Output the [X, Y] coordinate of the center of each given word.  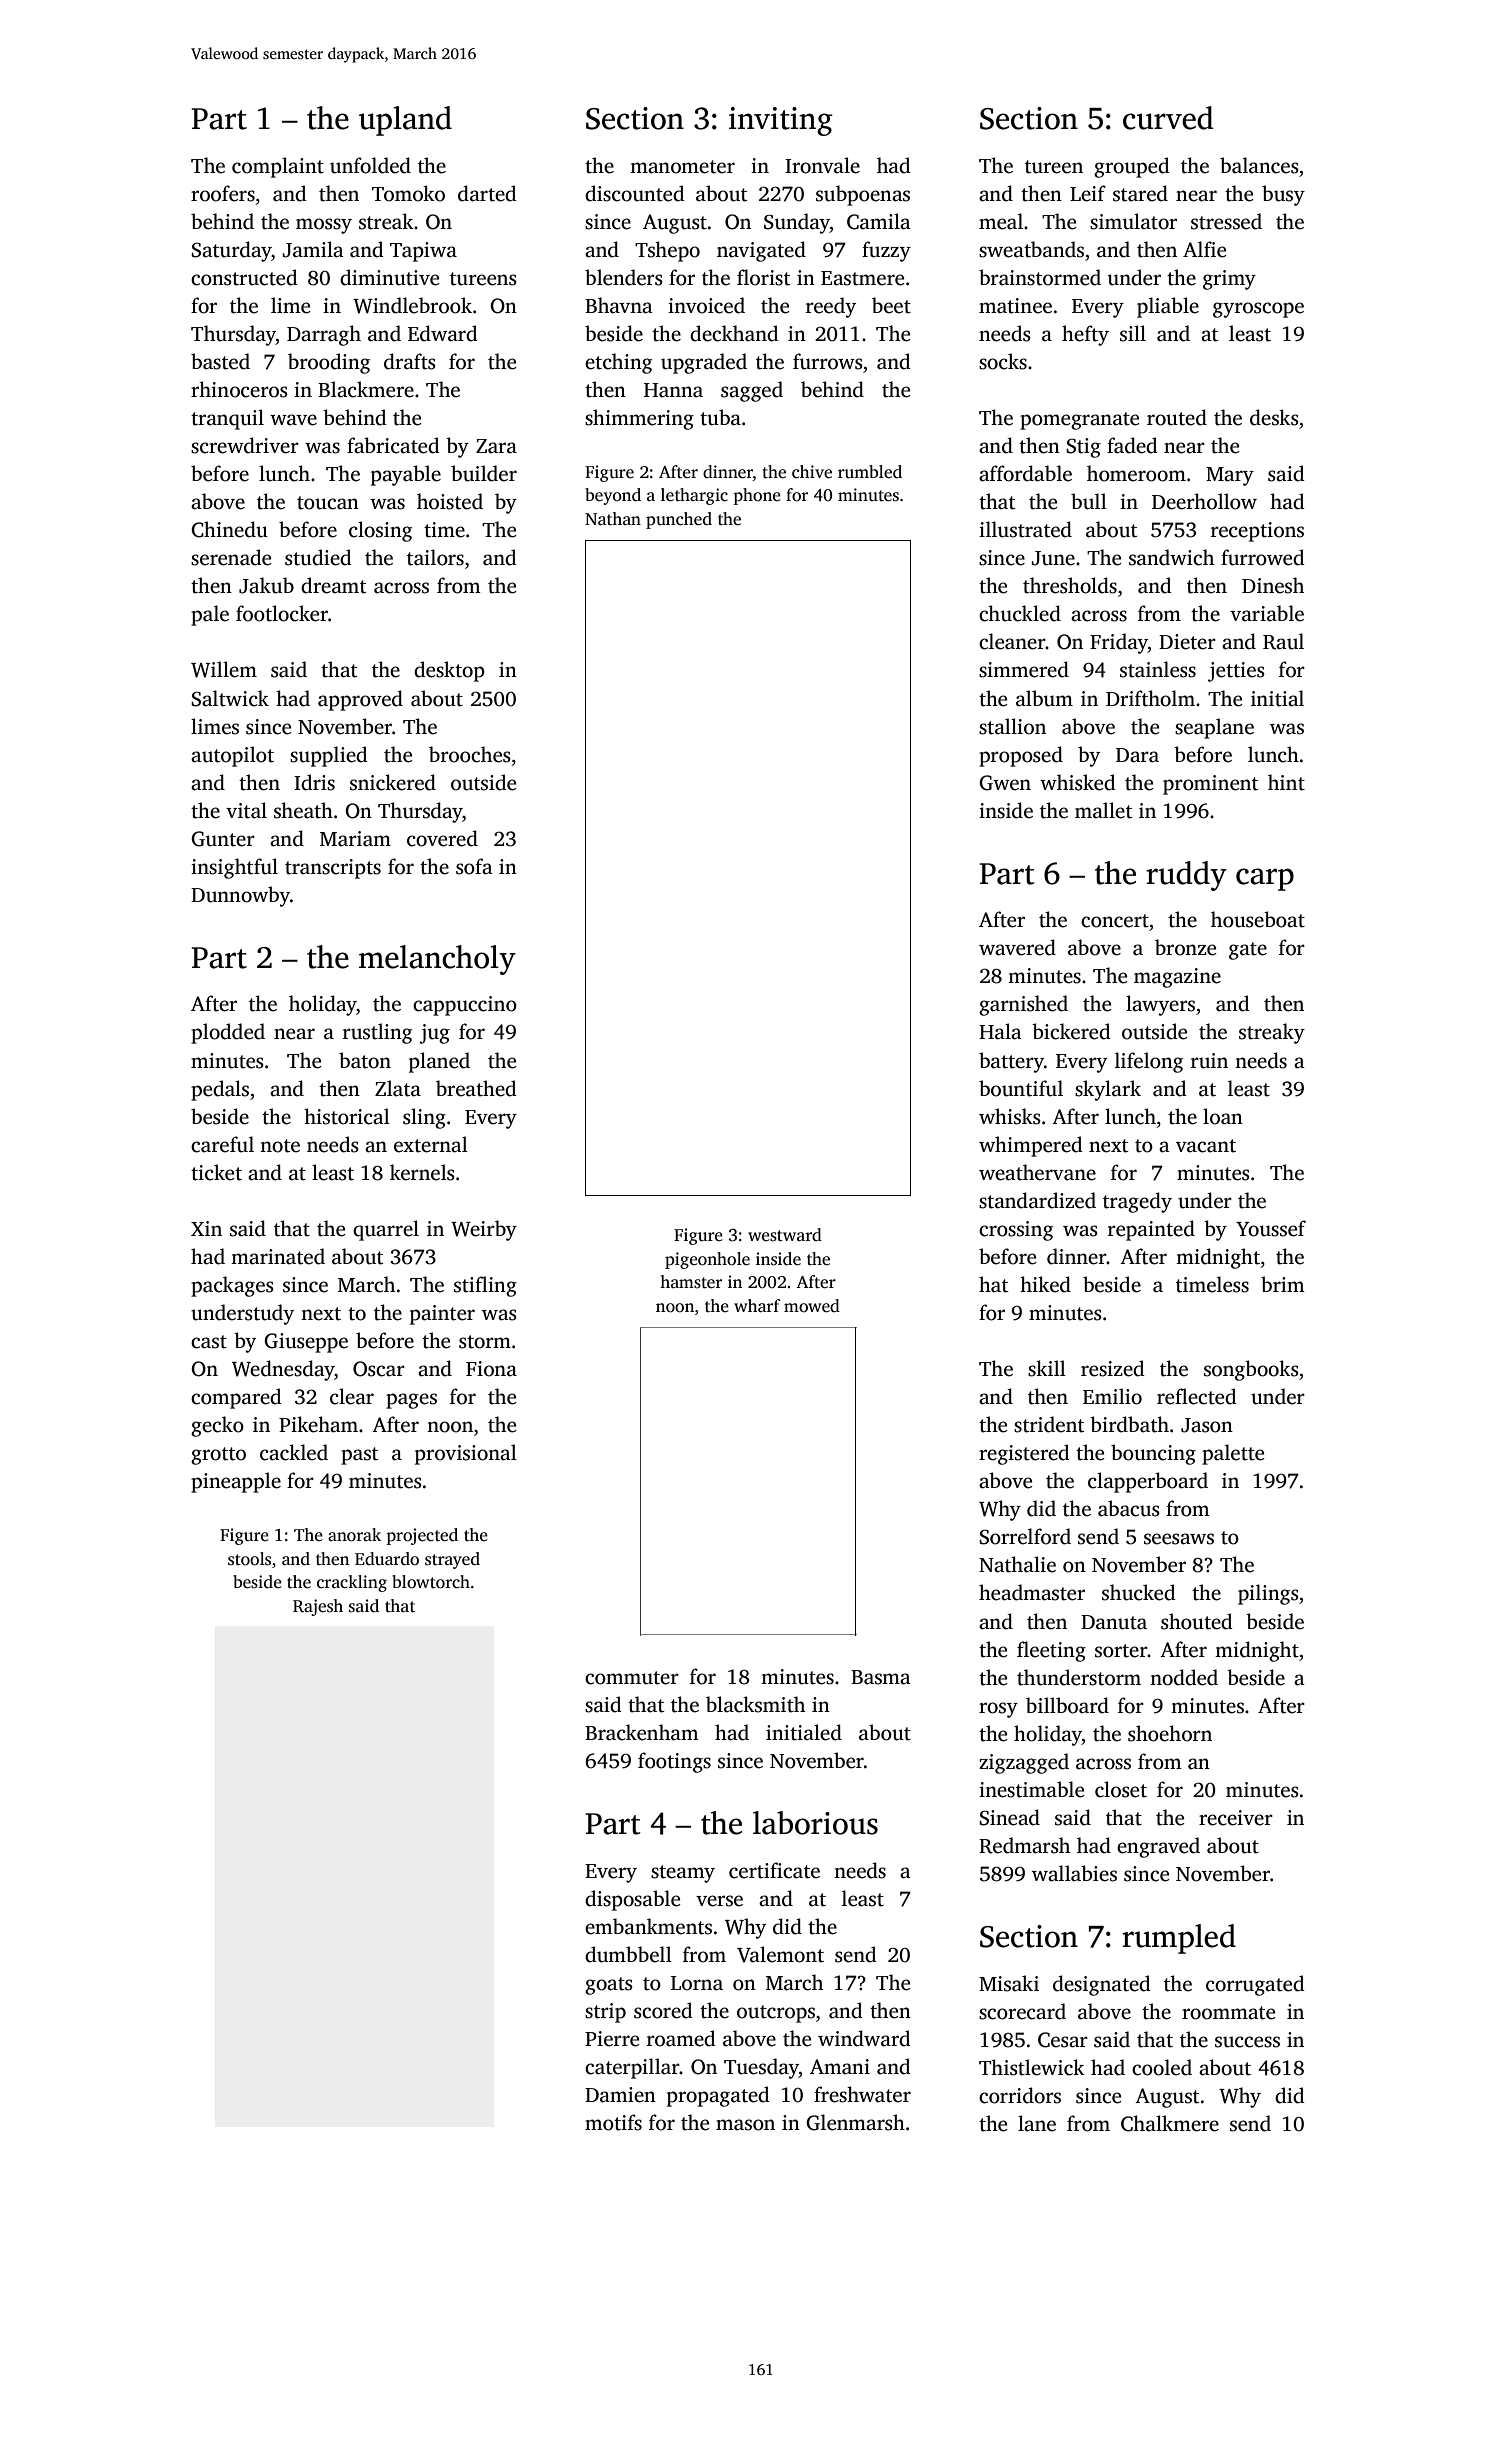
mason [745, 2125]
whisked [1078, 782]
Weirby [484, 1230]
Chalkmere [1170, 2123]
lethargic [694, 496]
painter [442, 1315]
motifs [613, 2122]
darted [487, 193]
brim [1283, 1284]
